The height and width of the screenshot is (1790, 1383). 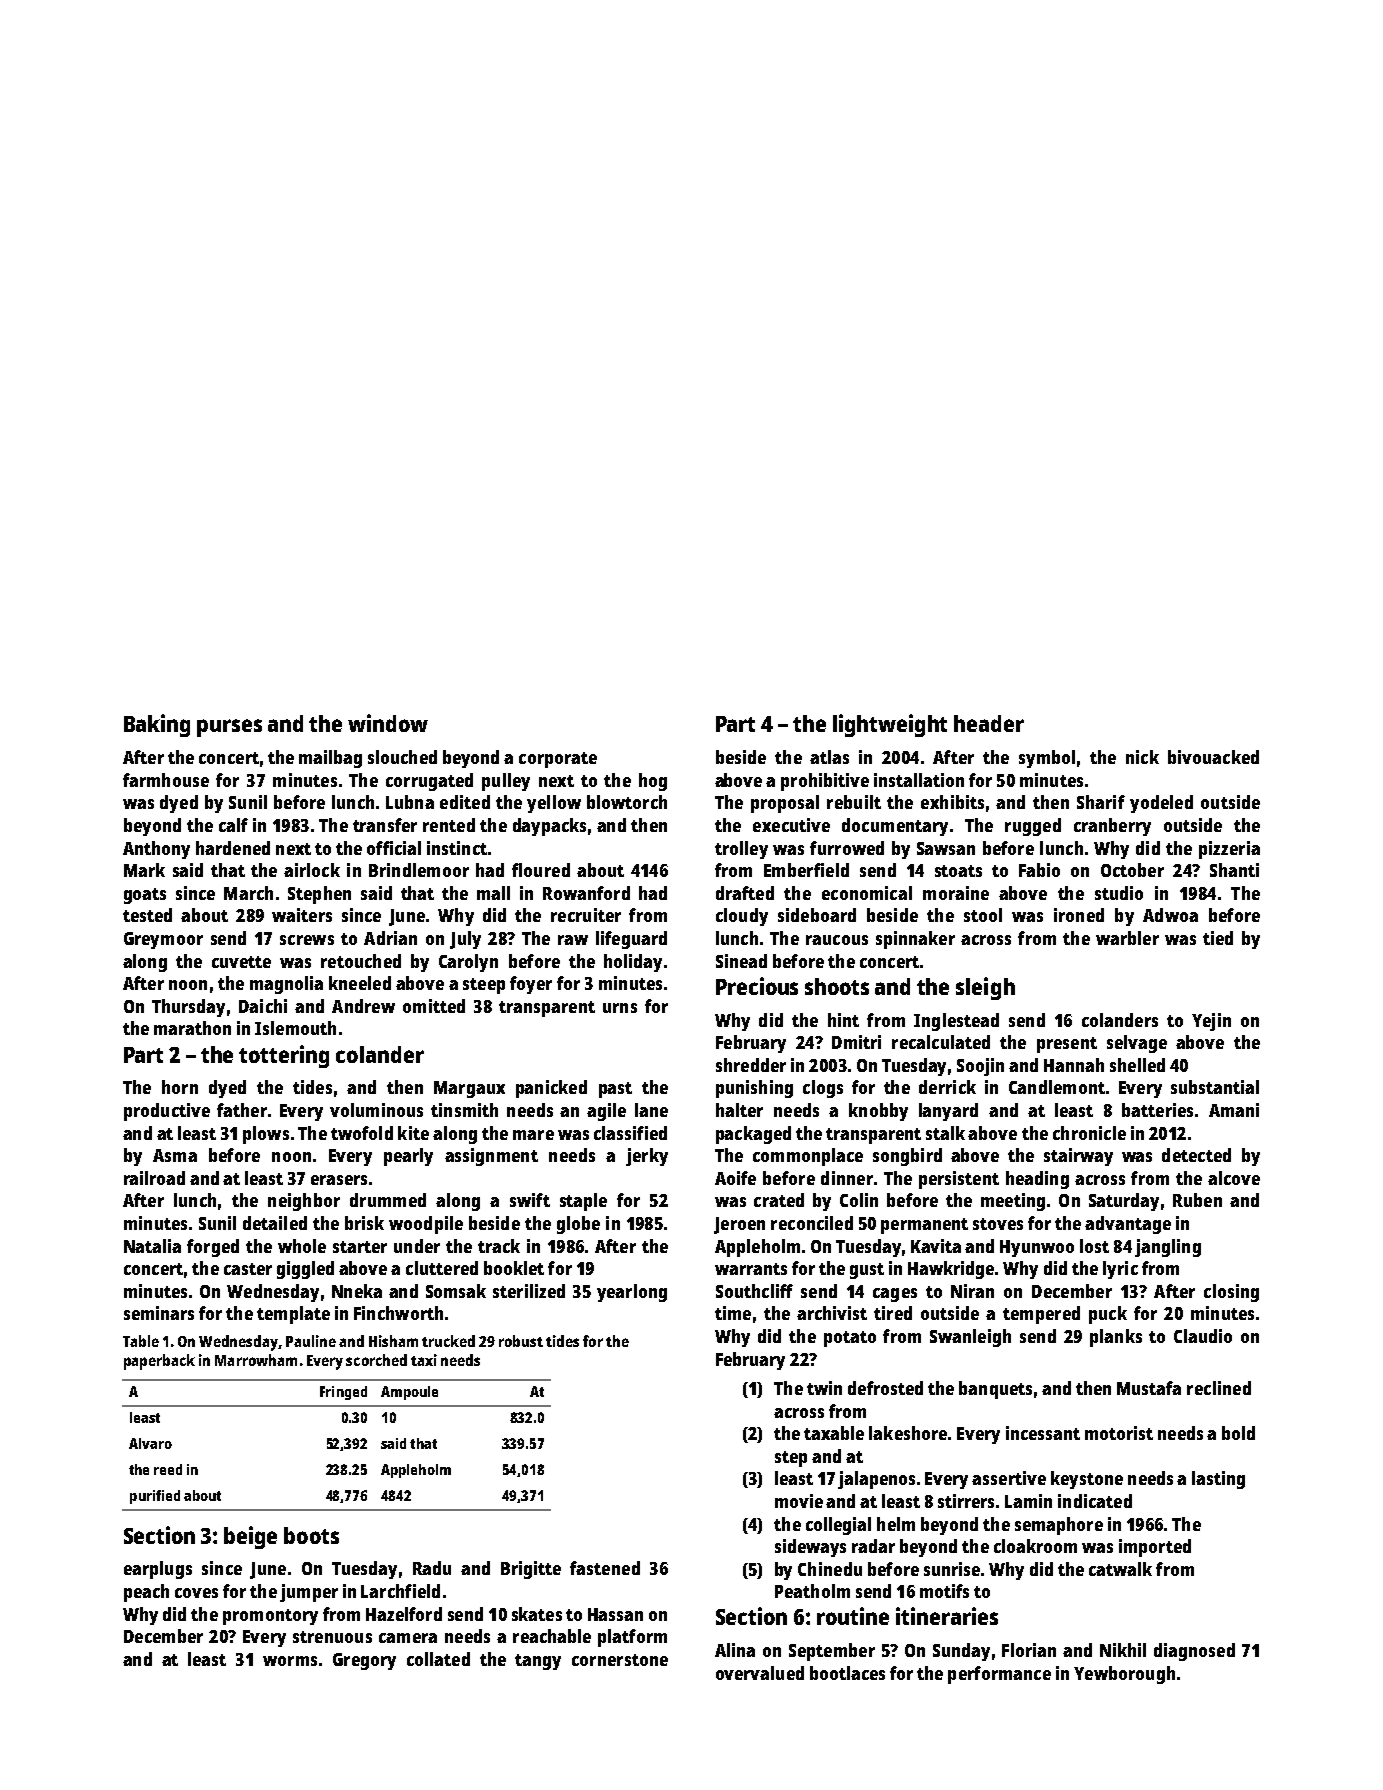 I want to click on exhibits, so click(x=952, y=802).
